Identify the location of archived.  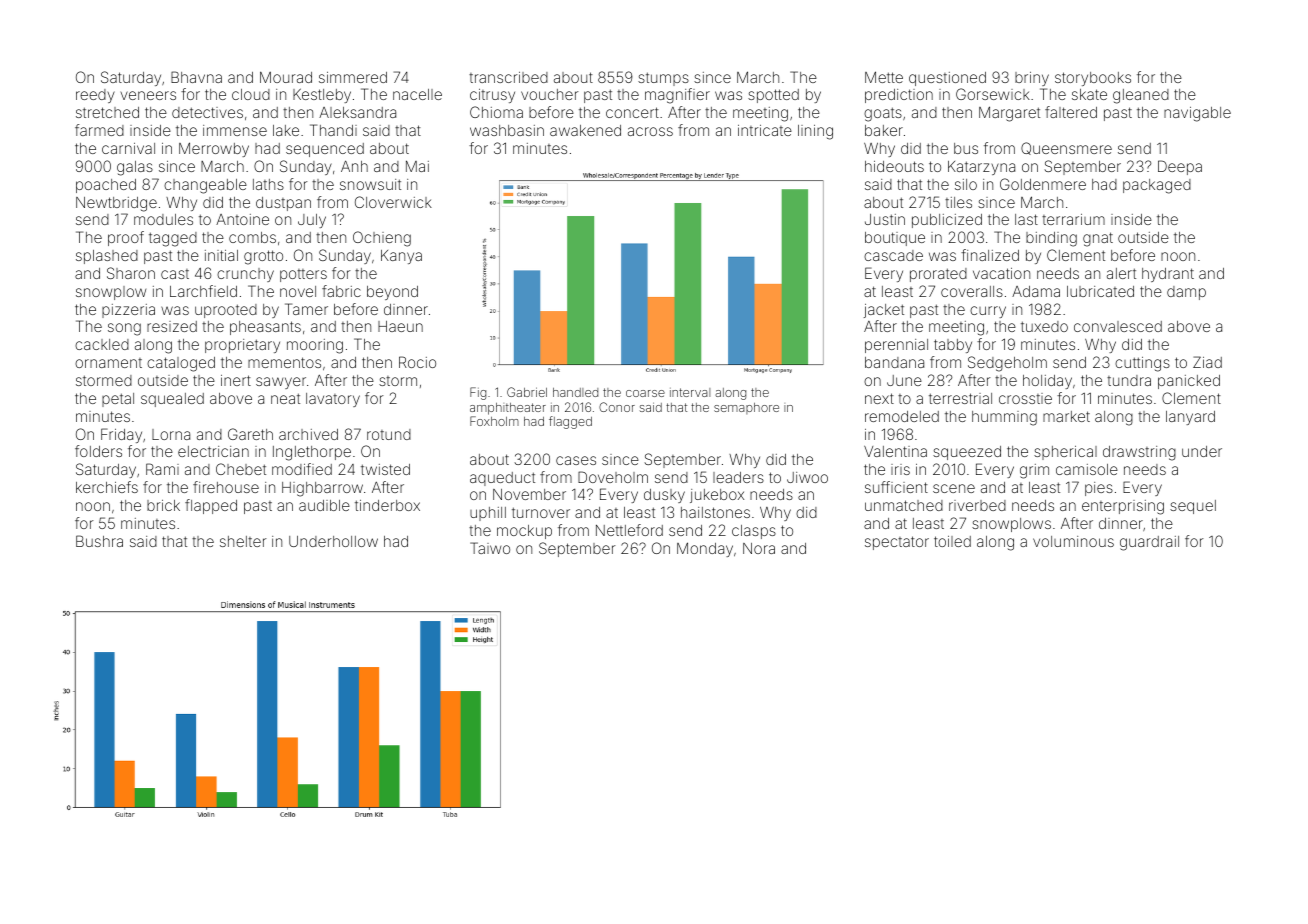
(308, 434).
